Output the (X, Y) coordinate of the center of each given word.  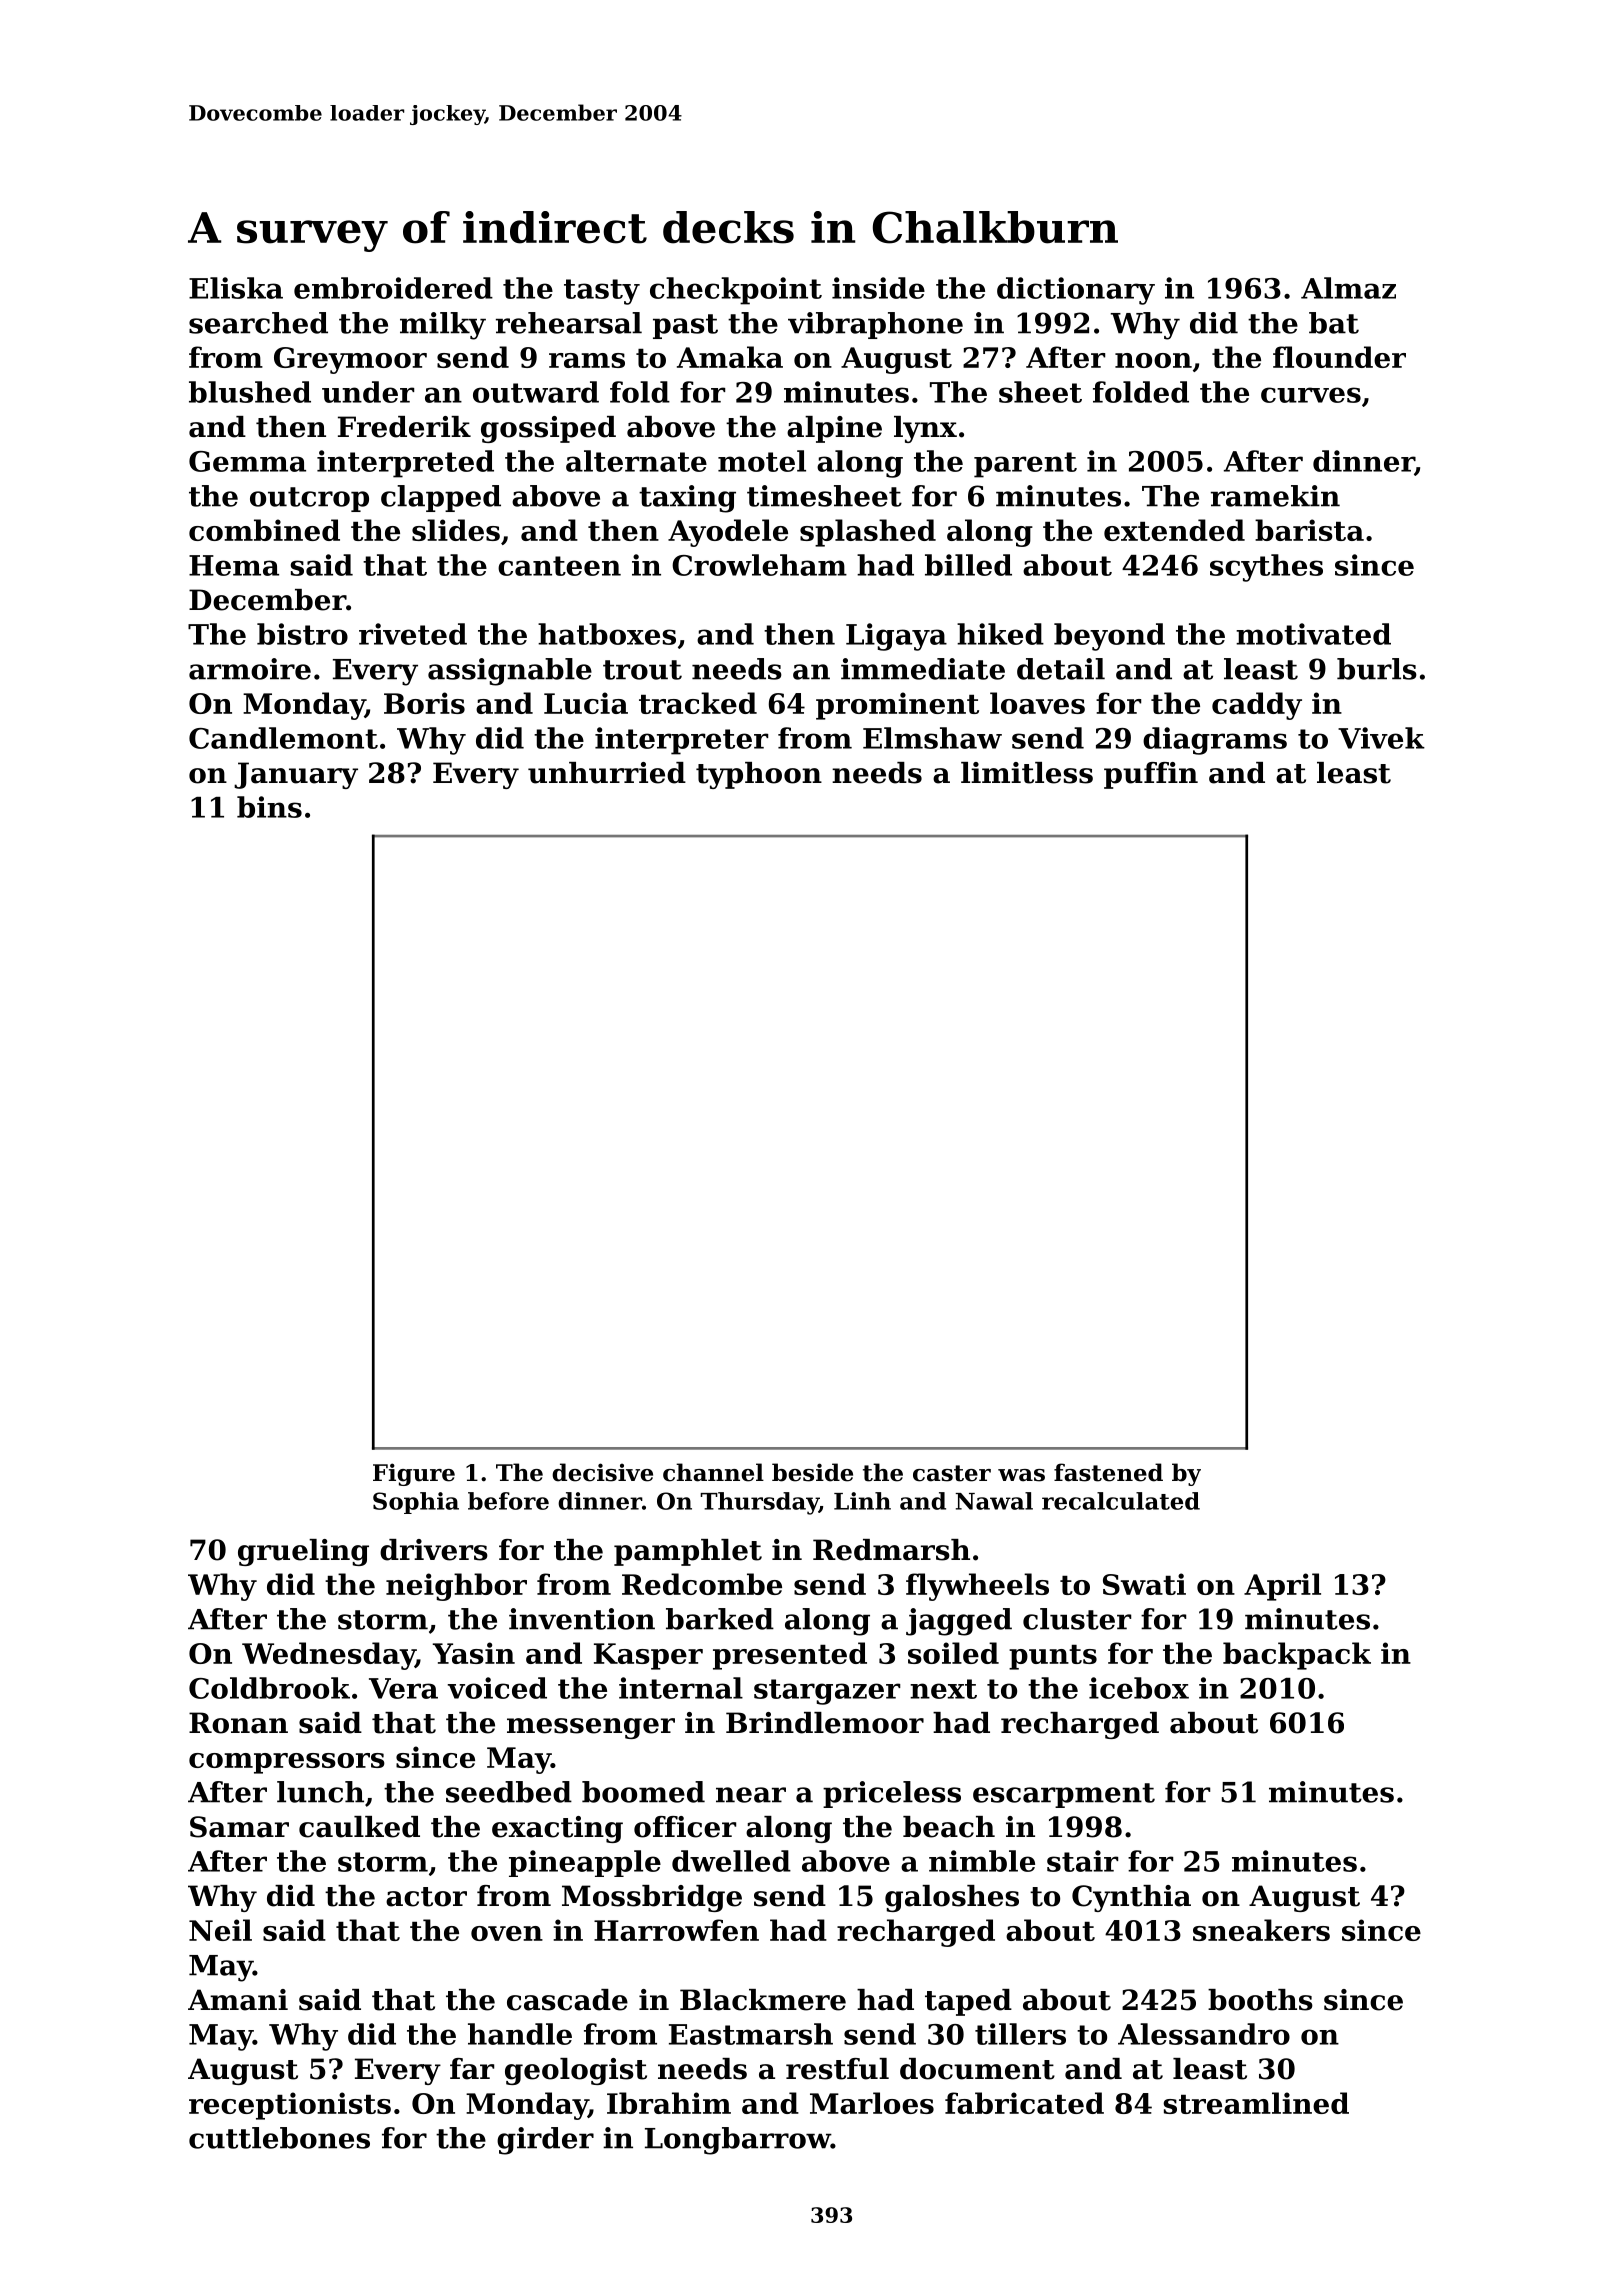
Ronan (238, 1723)
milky (443, 326)
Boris (424, 703)
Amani (238, 2000)
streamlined (1256, 2103)
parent (1025, 465)
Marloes (872, 2103)
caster (952, 1473)
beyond (1109, 637)
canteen (559, 566)
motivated (1313, 634)
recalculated (1121, 1501)
